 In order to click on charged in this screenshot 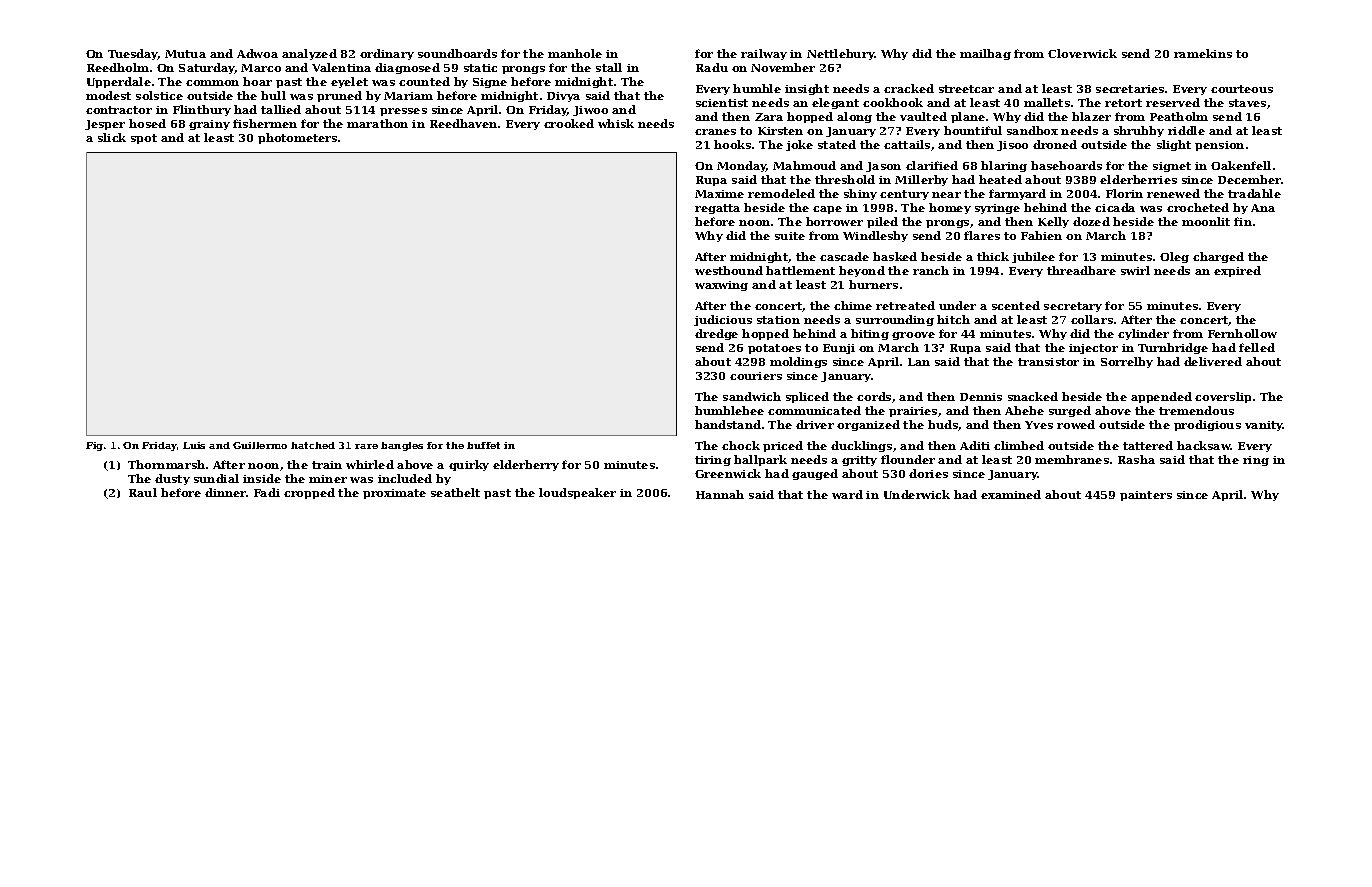, I will do `click(1218, 257)`.
